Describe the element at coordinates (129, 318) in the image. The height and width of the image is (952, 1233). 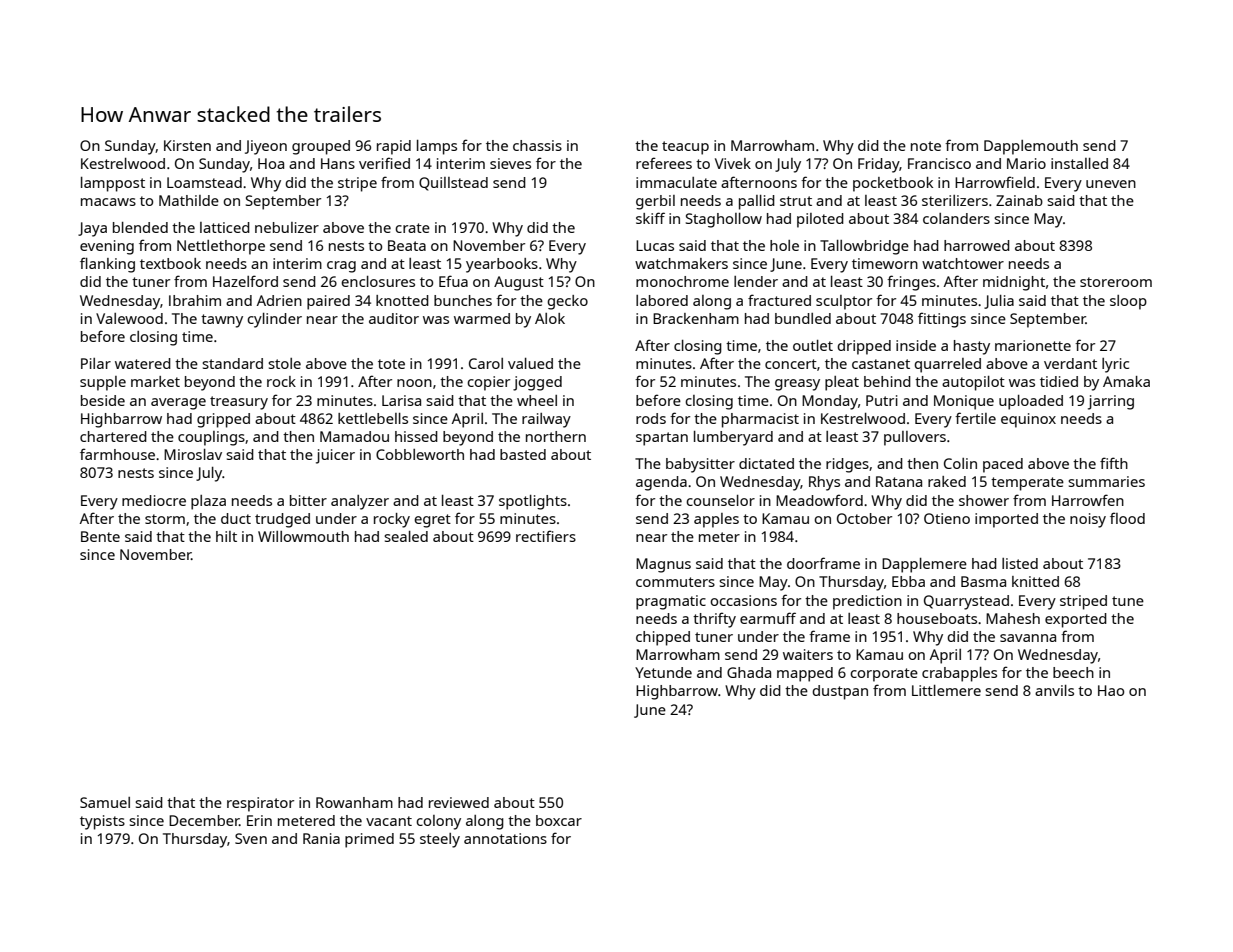
I see `Valewood` at that location.
